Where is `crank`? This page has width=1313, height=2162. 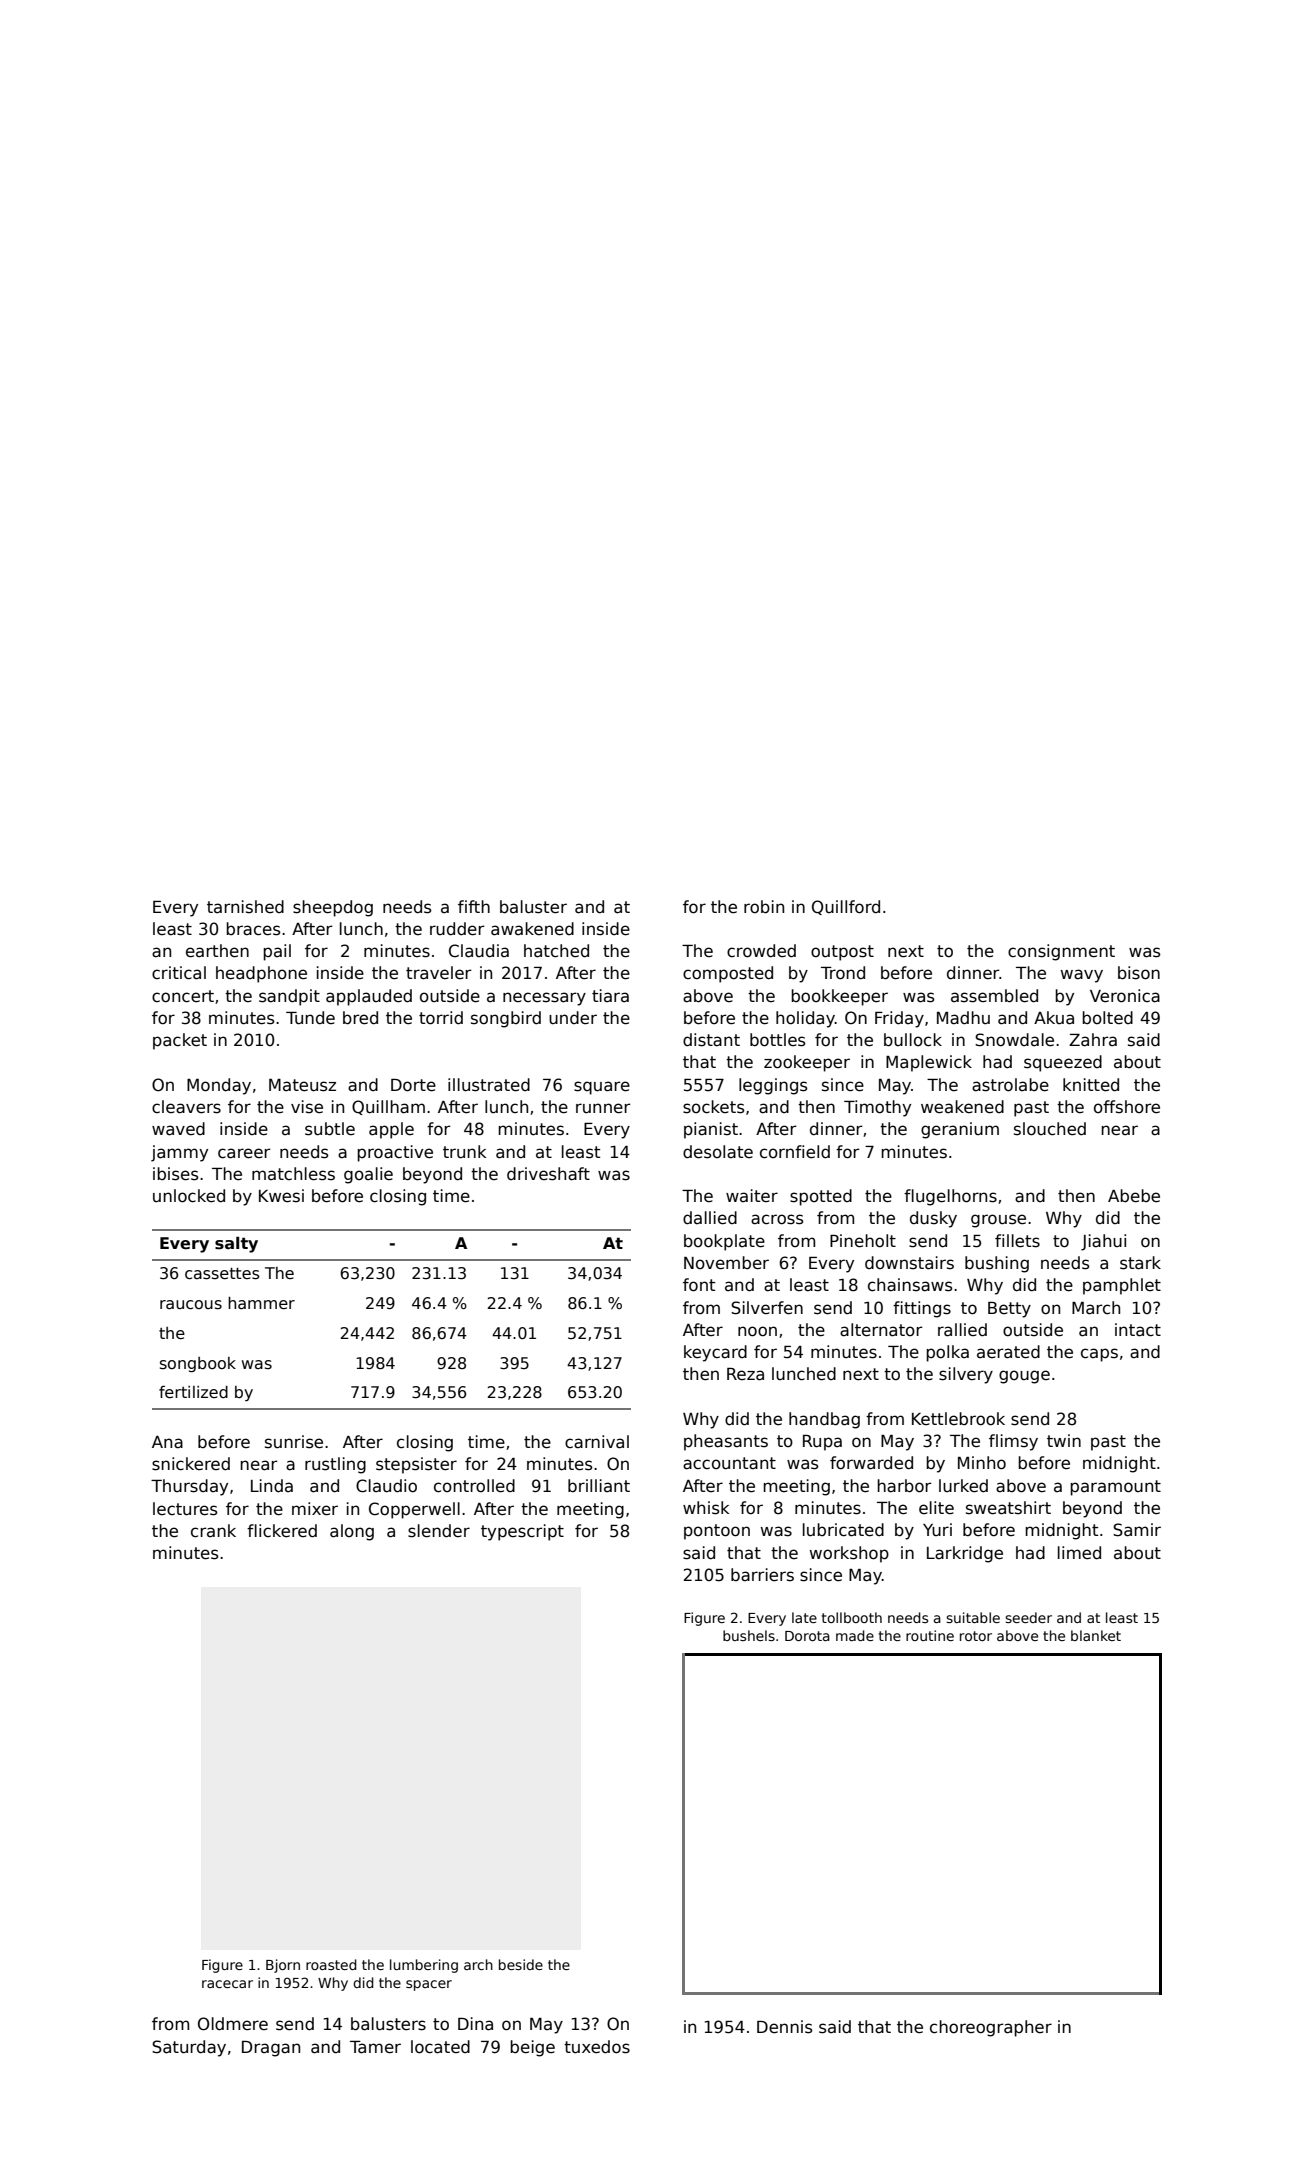 crank is located at coordinates (213, 1531).
